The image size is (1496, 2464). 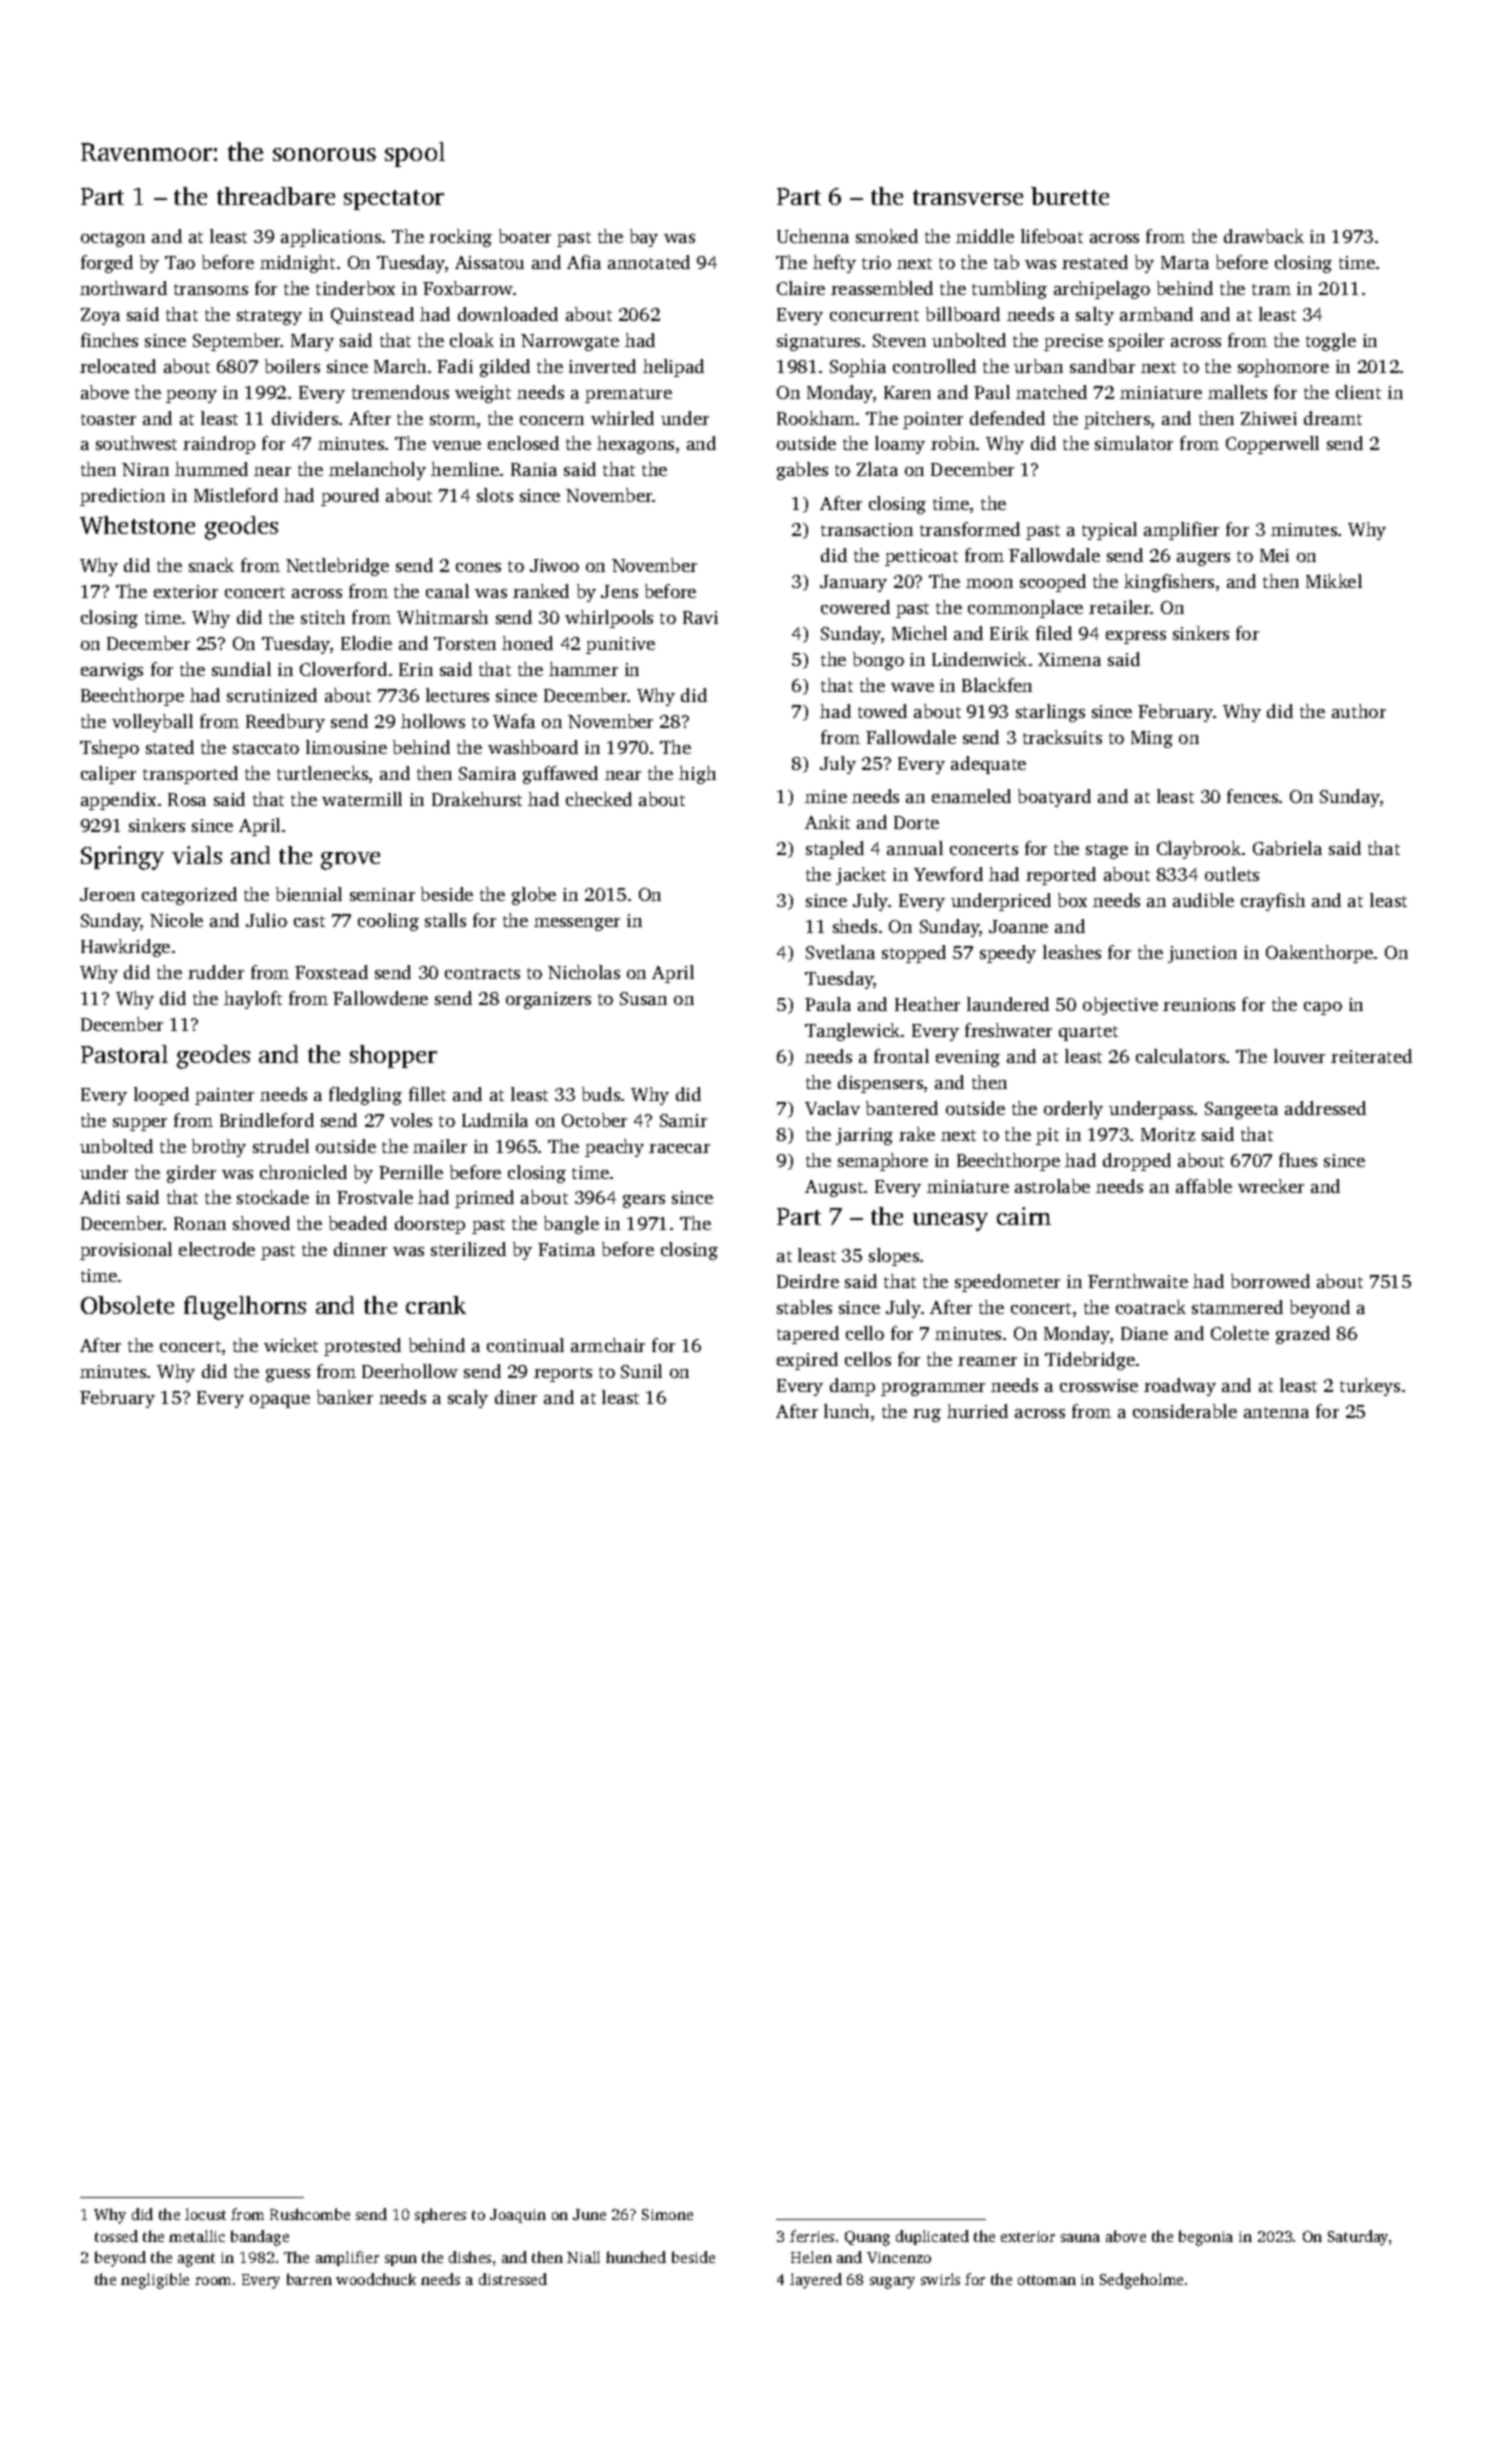 I want to click on annotated, so click(x=649, y=262).
